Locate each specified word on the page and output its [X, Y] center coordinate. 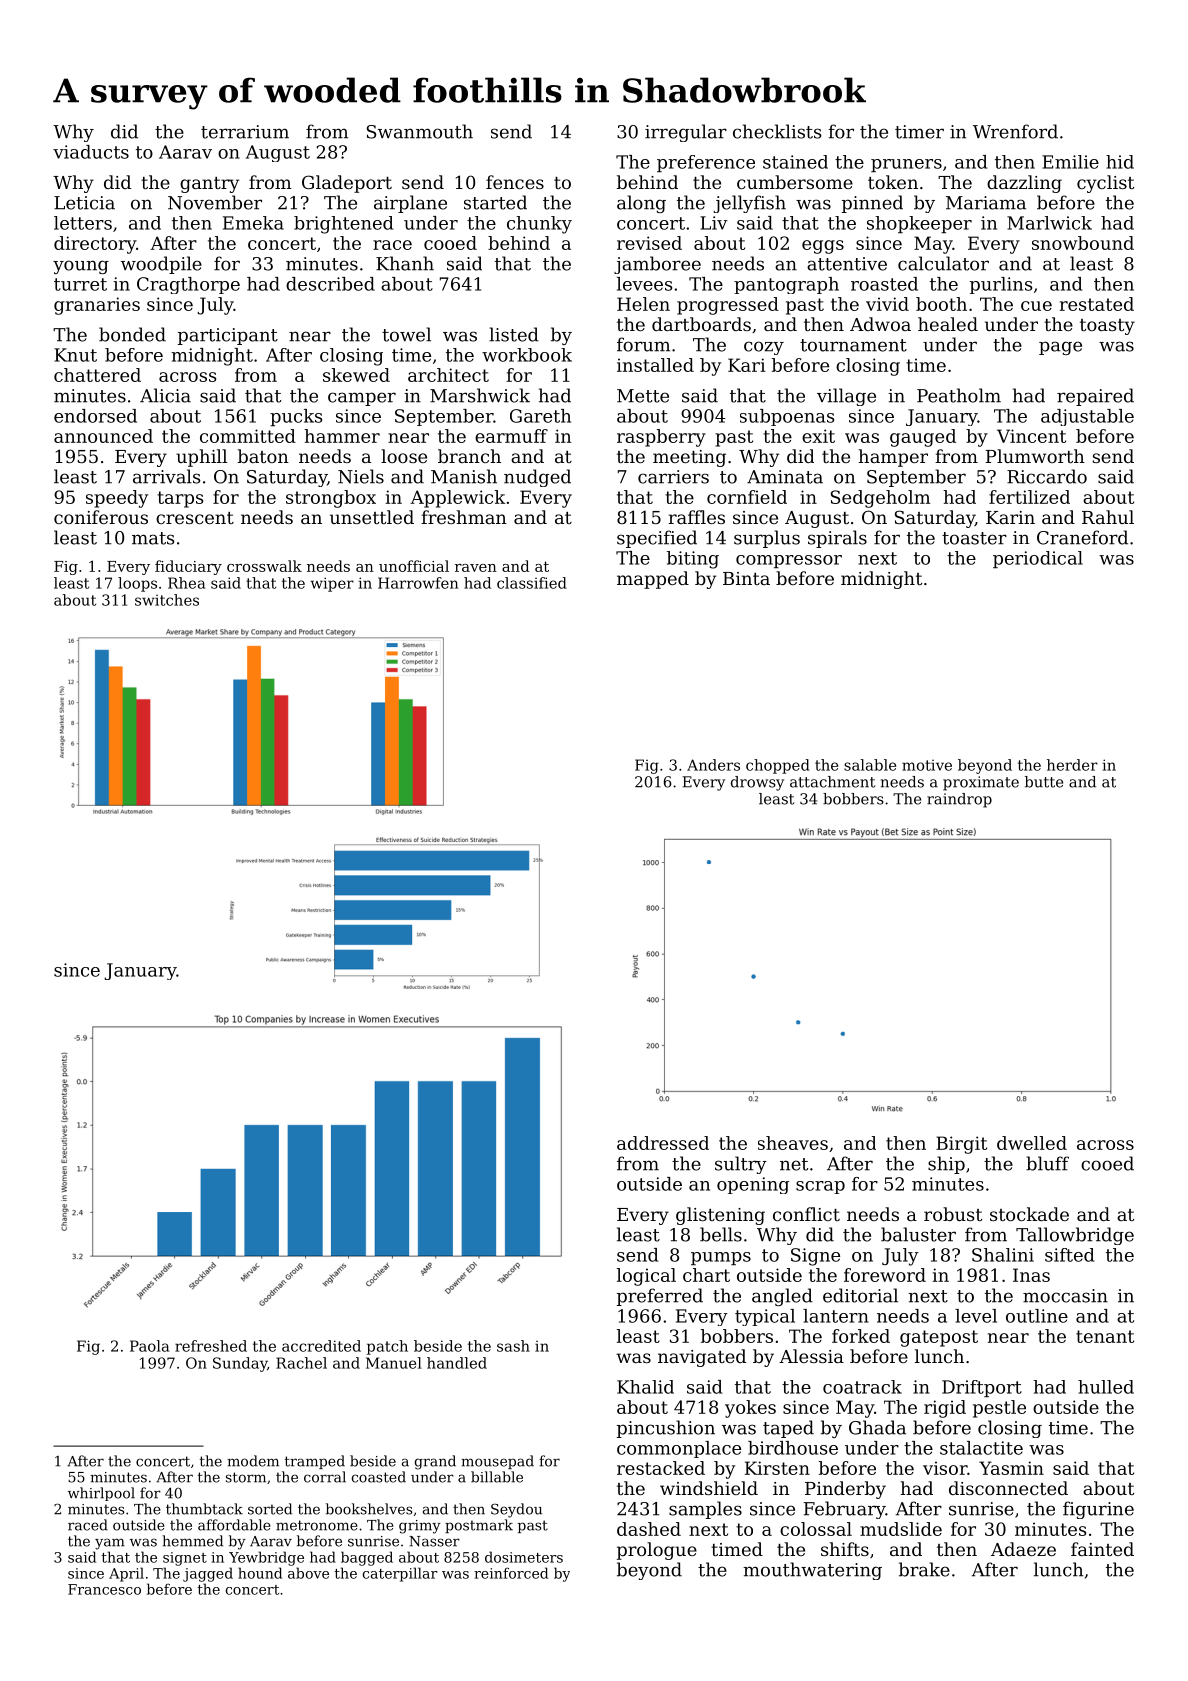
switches [167, 600]
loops [137, 584]
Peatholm [959, 395]
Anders [713, 765]
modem [253, 1461]
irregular [686, 133]
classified [532, 583]
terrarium [245, 132]
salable [870, 765]
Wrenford [1015, 131]
